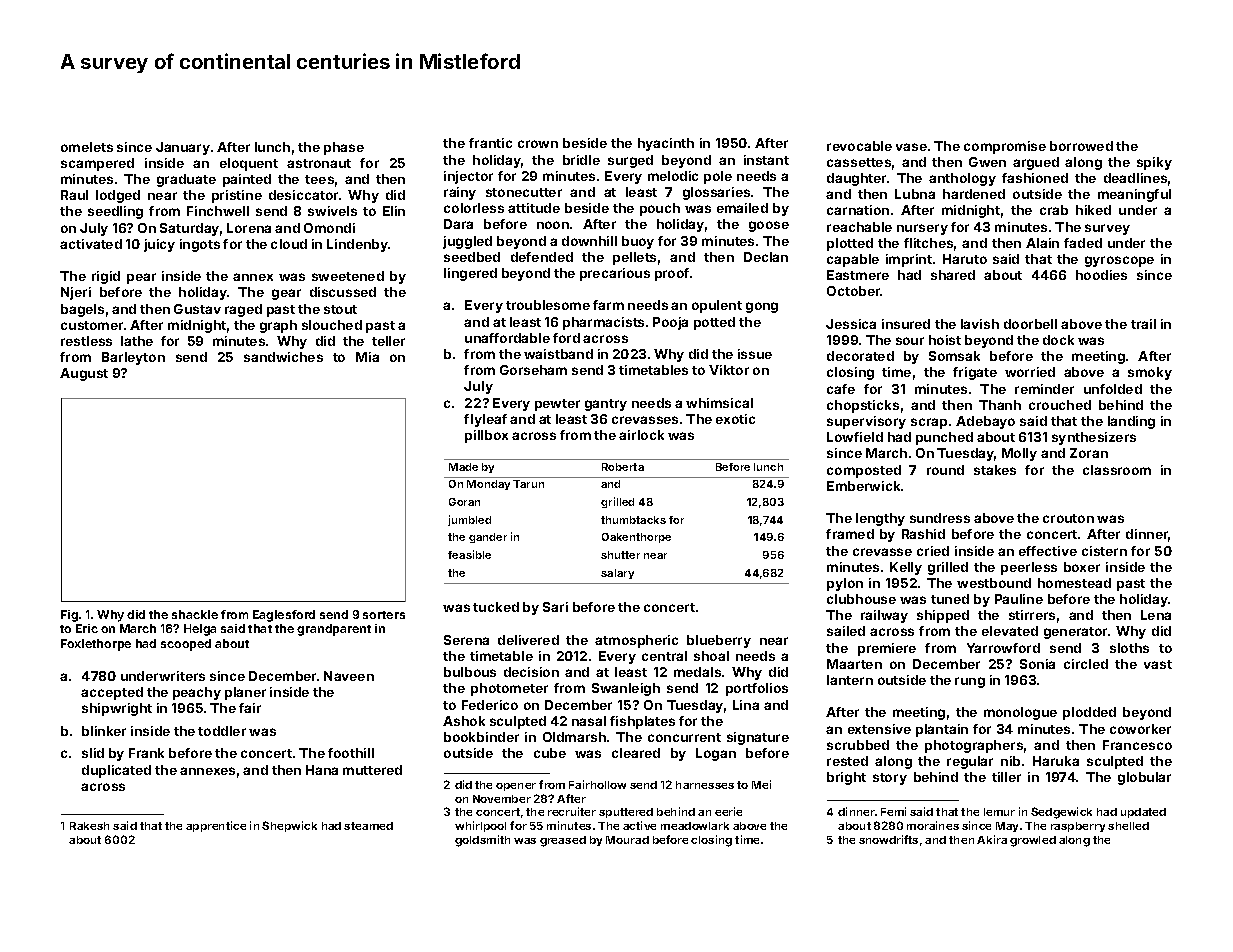 The width and height of the image is (1233, 952). I want to click on melodic, so click(673, 176).
